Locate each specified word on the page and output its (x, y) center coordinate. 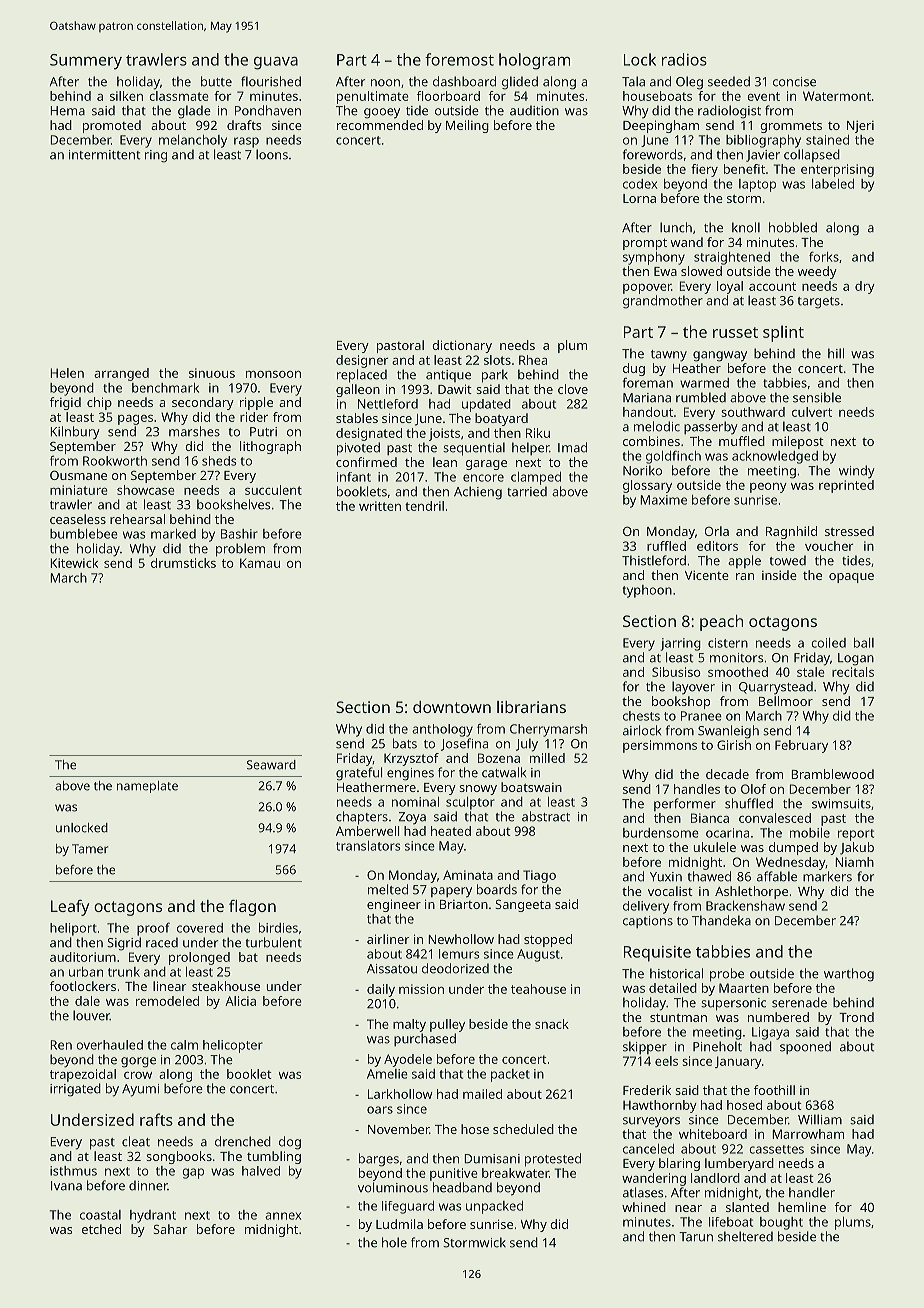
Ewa (665, 271)
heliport (73, 929)
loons (272, 154)
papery (451, 892)
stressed (849, 531)
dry (865, 287)
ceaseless (78, 519)
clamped (536, 478)
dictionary (462, 346)
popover (647, 289)
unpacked (494, 1207)
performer (685, 804)
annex (283, 1216)
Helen (67, 373)
